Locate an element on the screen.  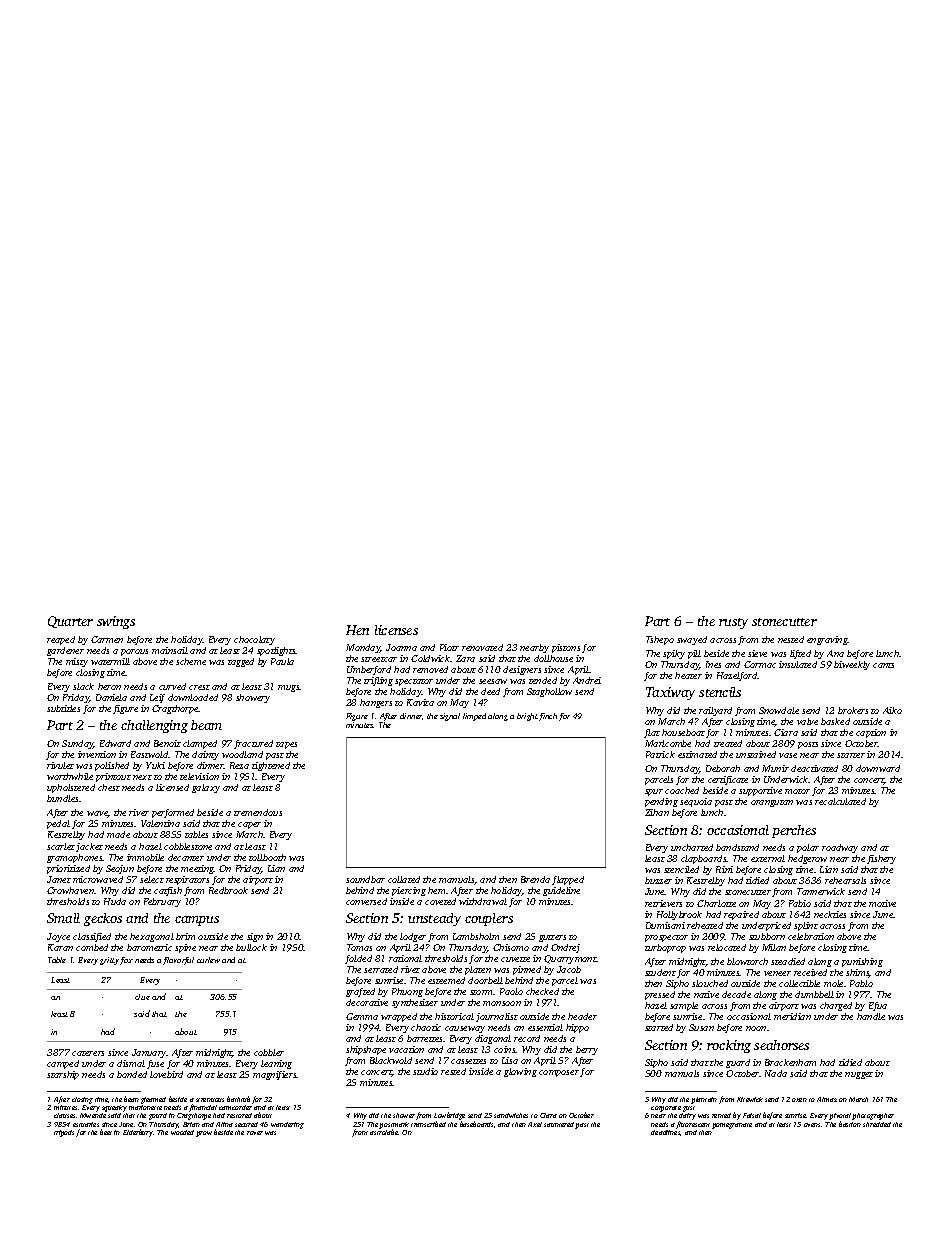
reaped is located at coordinates (61, 640).
